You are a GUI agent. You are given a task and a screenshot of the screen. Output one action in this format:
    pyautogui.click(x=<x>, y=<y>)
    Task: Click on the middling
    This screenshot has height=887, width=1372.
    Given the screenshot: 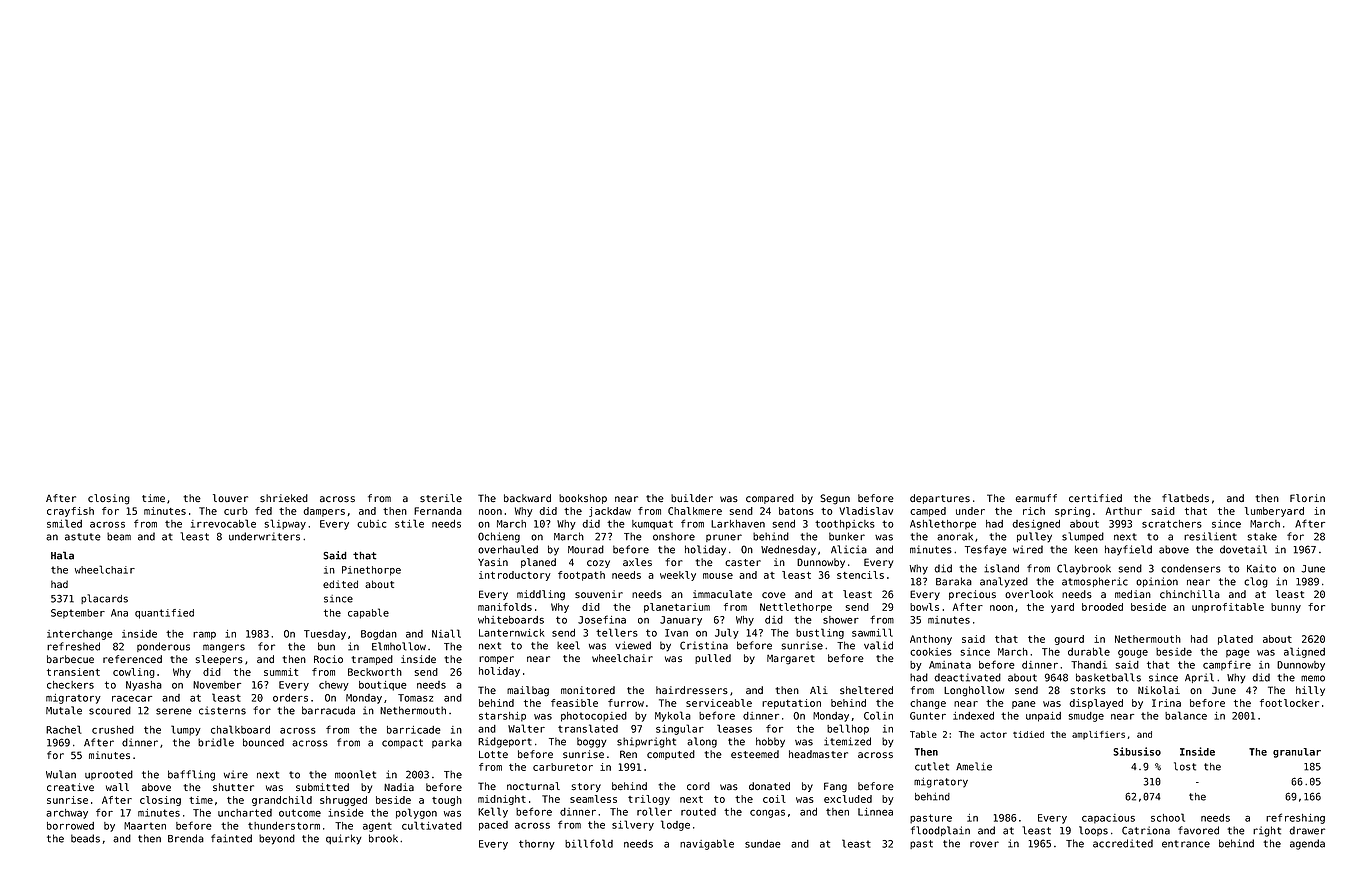 What is the action you would take?
    pyautogui.click(x=541, y=595)
